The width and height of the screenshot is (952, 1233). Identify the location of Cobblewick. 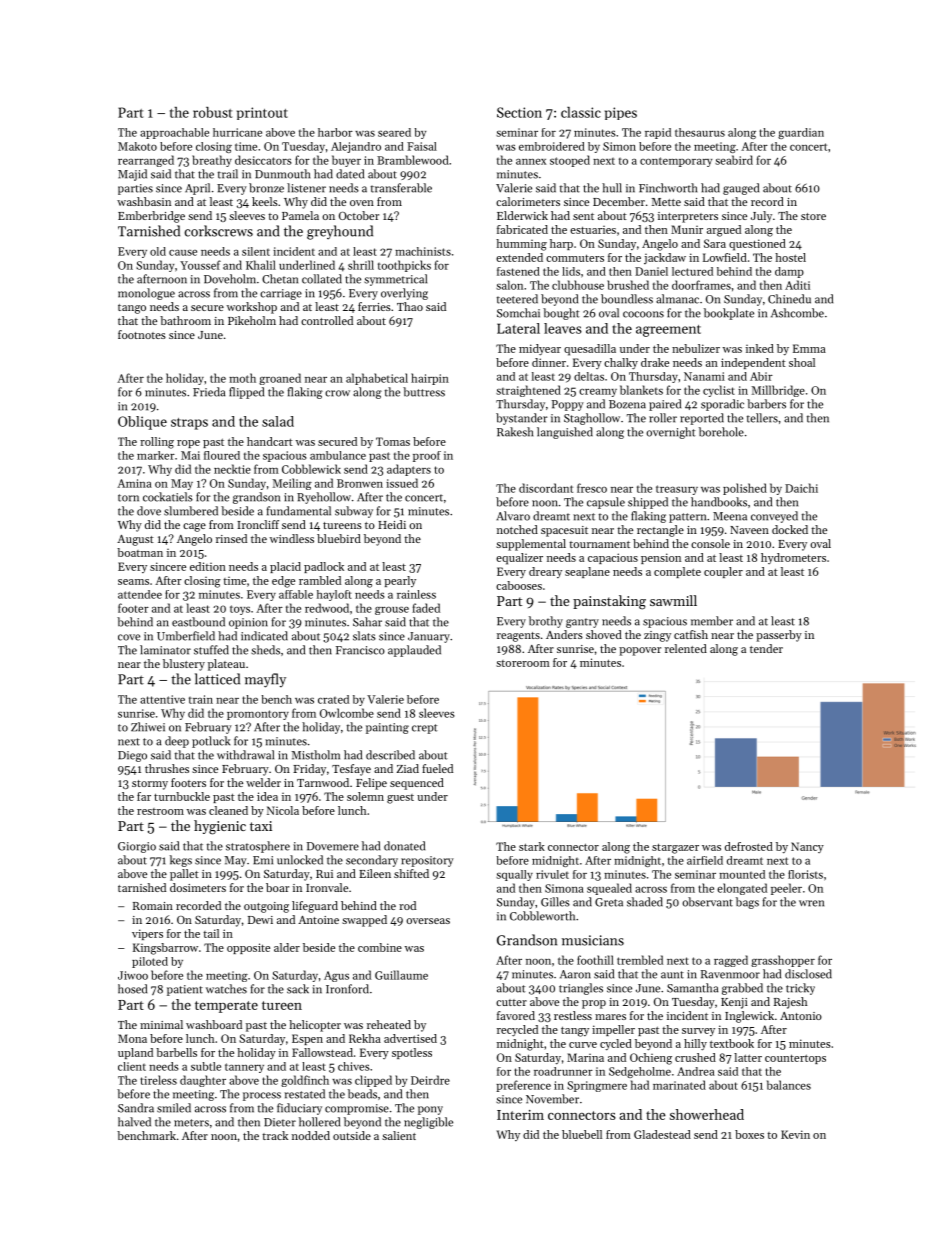
(311, 469).
